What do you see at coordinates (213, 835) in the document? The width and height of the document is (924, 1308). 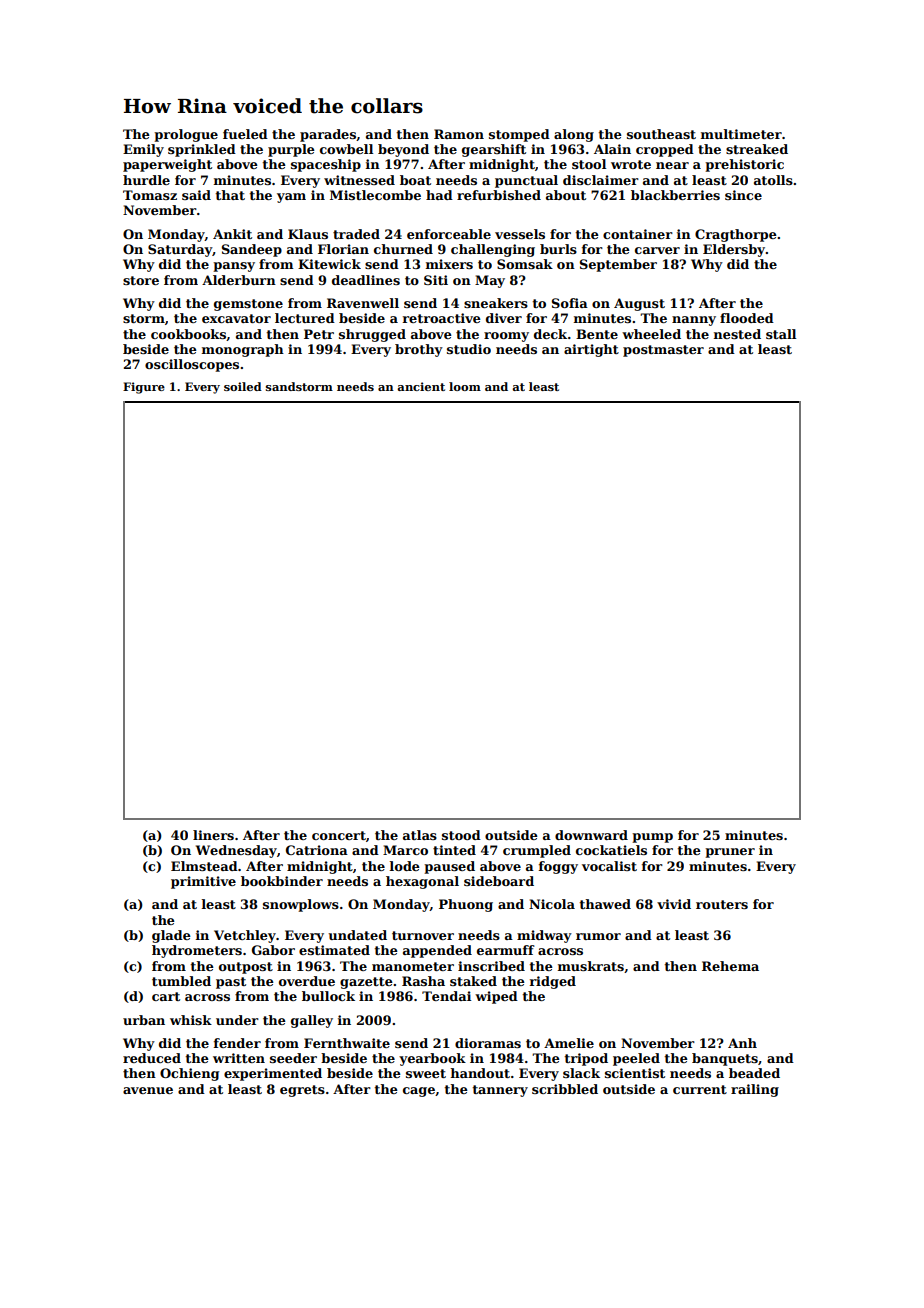 I see `liners` at bounding box center [213, 835].
